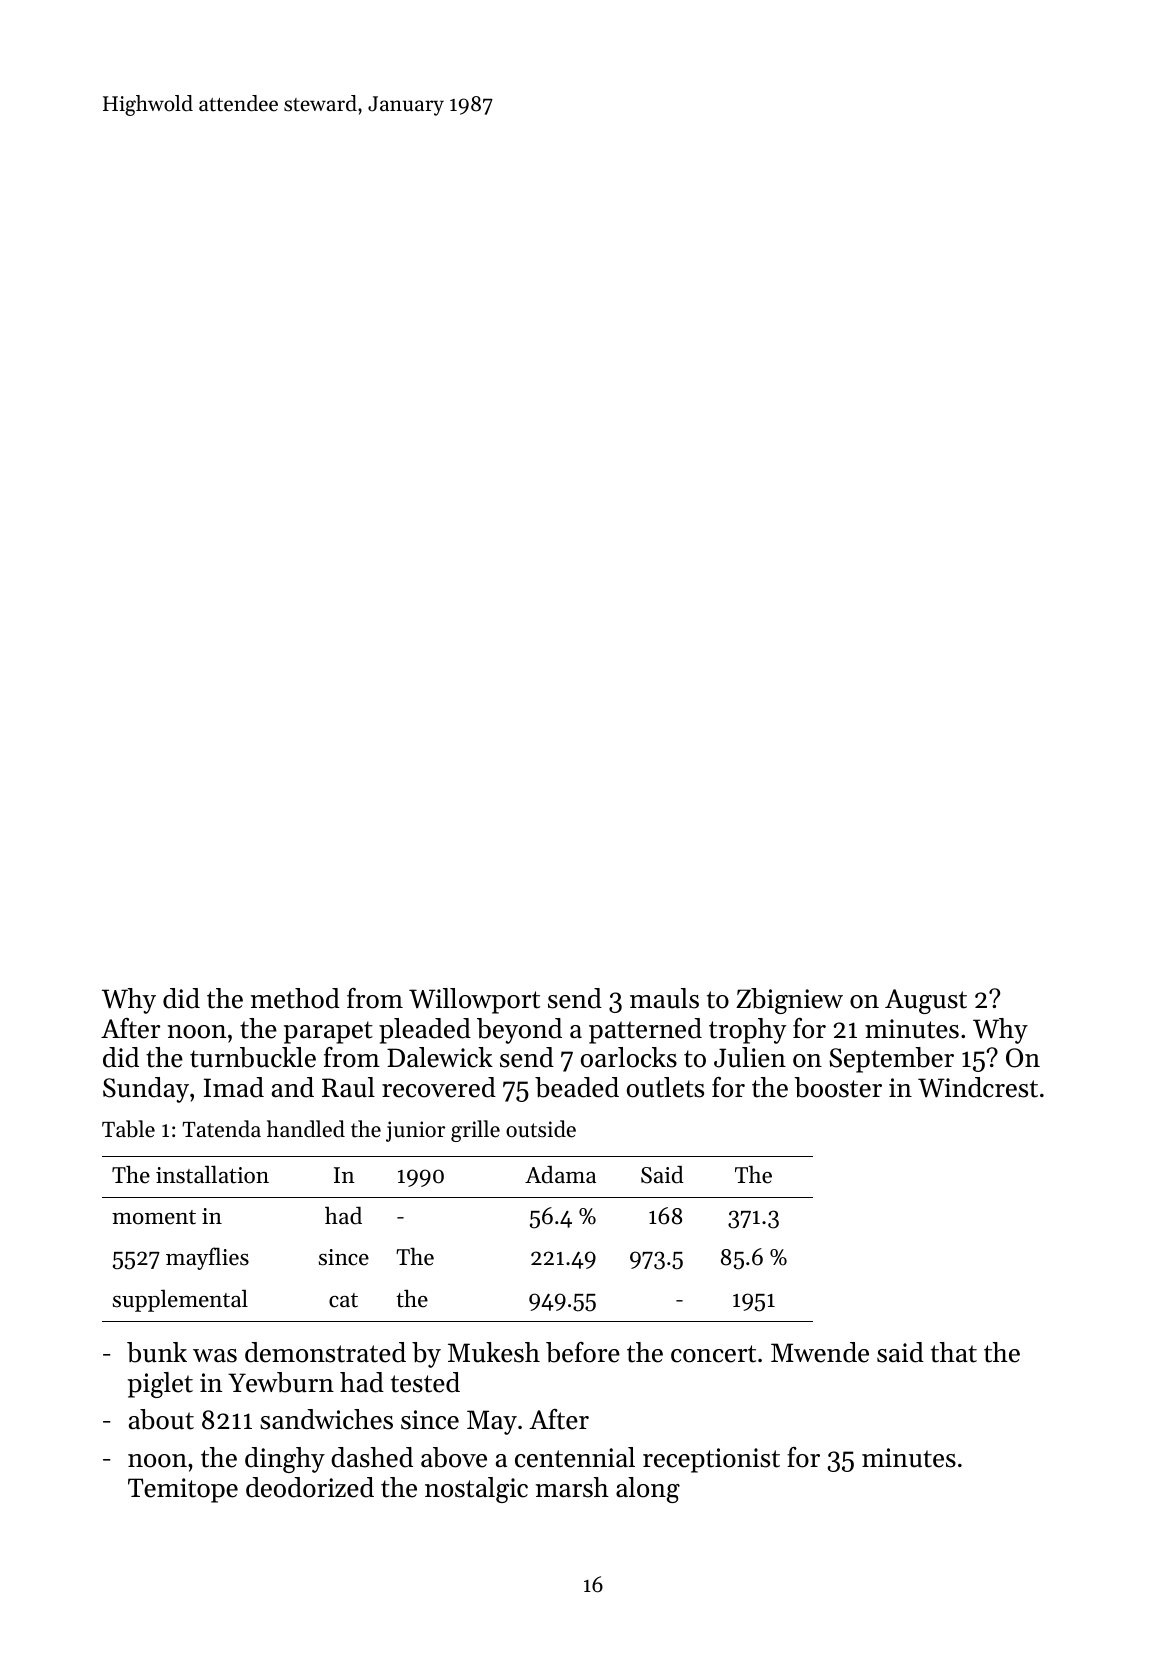  What do you see at coordinates (954, 1352) in the image?
I see `that` at bounding box center [954, 1352].
